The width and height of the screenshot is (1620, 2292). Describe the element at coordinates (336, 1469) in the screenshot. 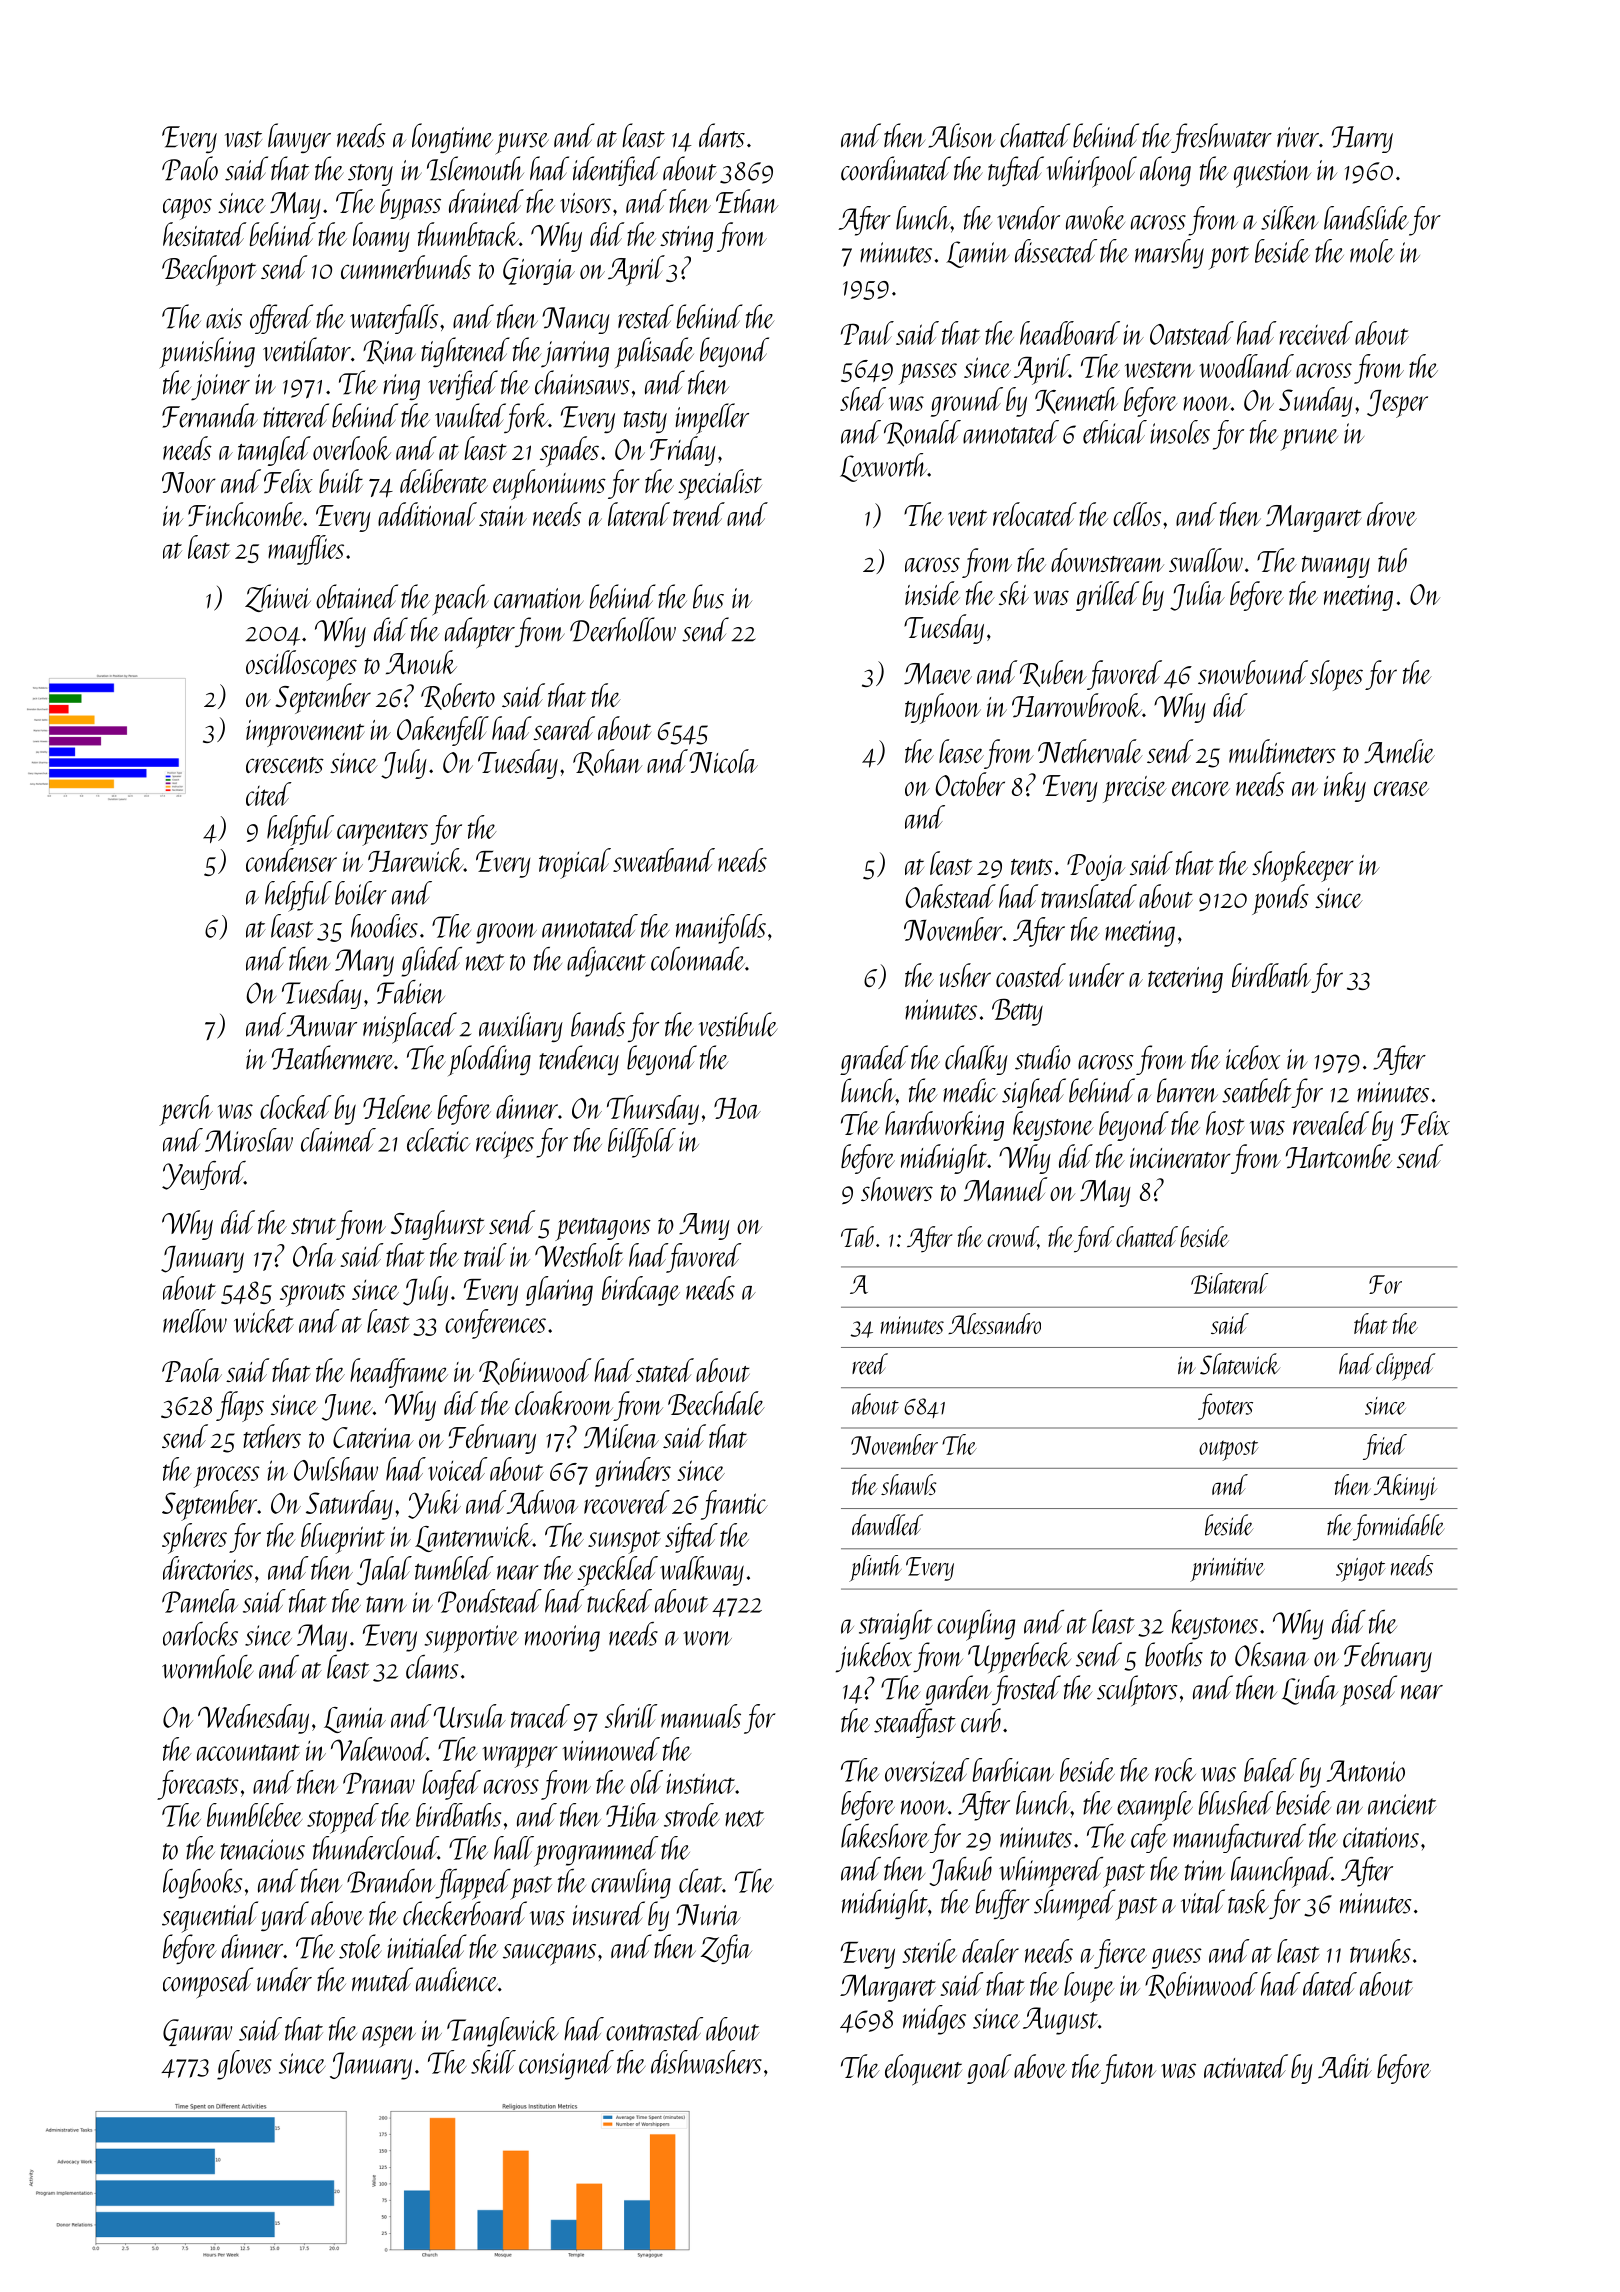

I see `Owlshaw` at that location.
